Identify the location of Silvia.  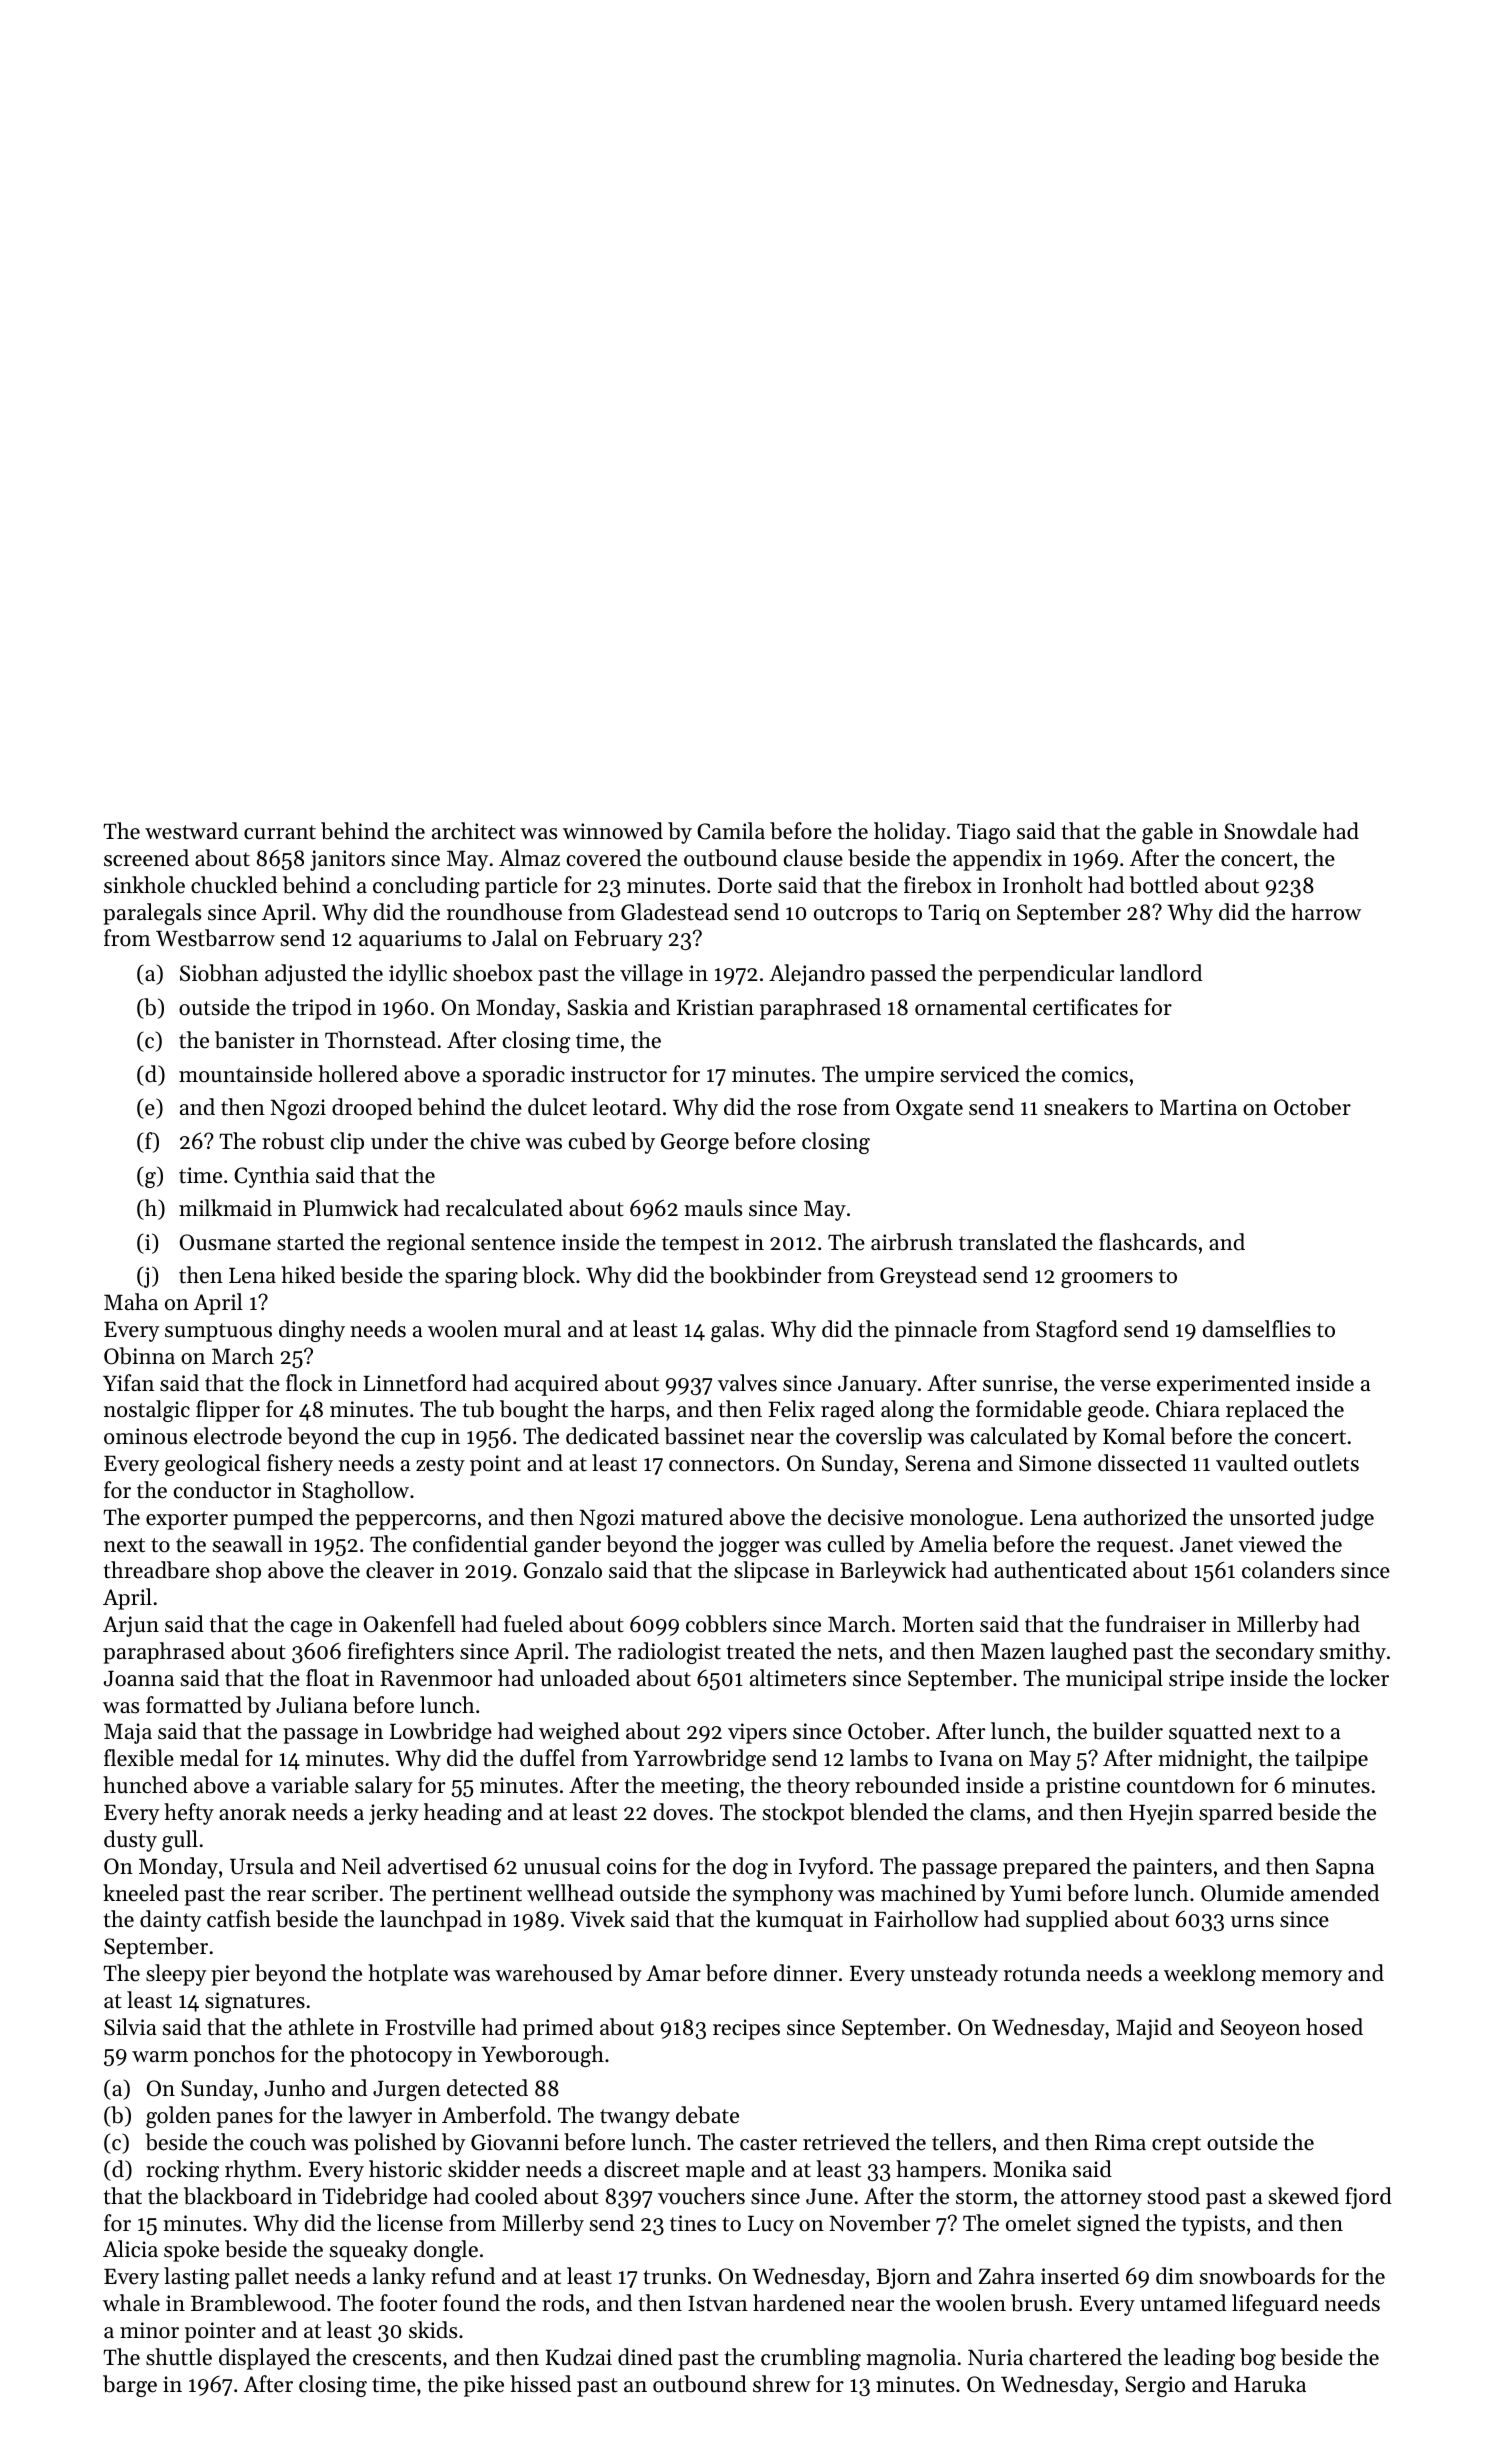
(130, 2027).
